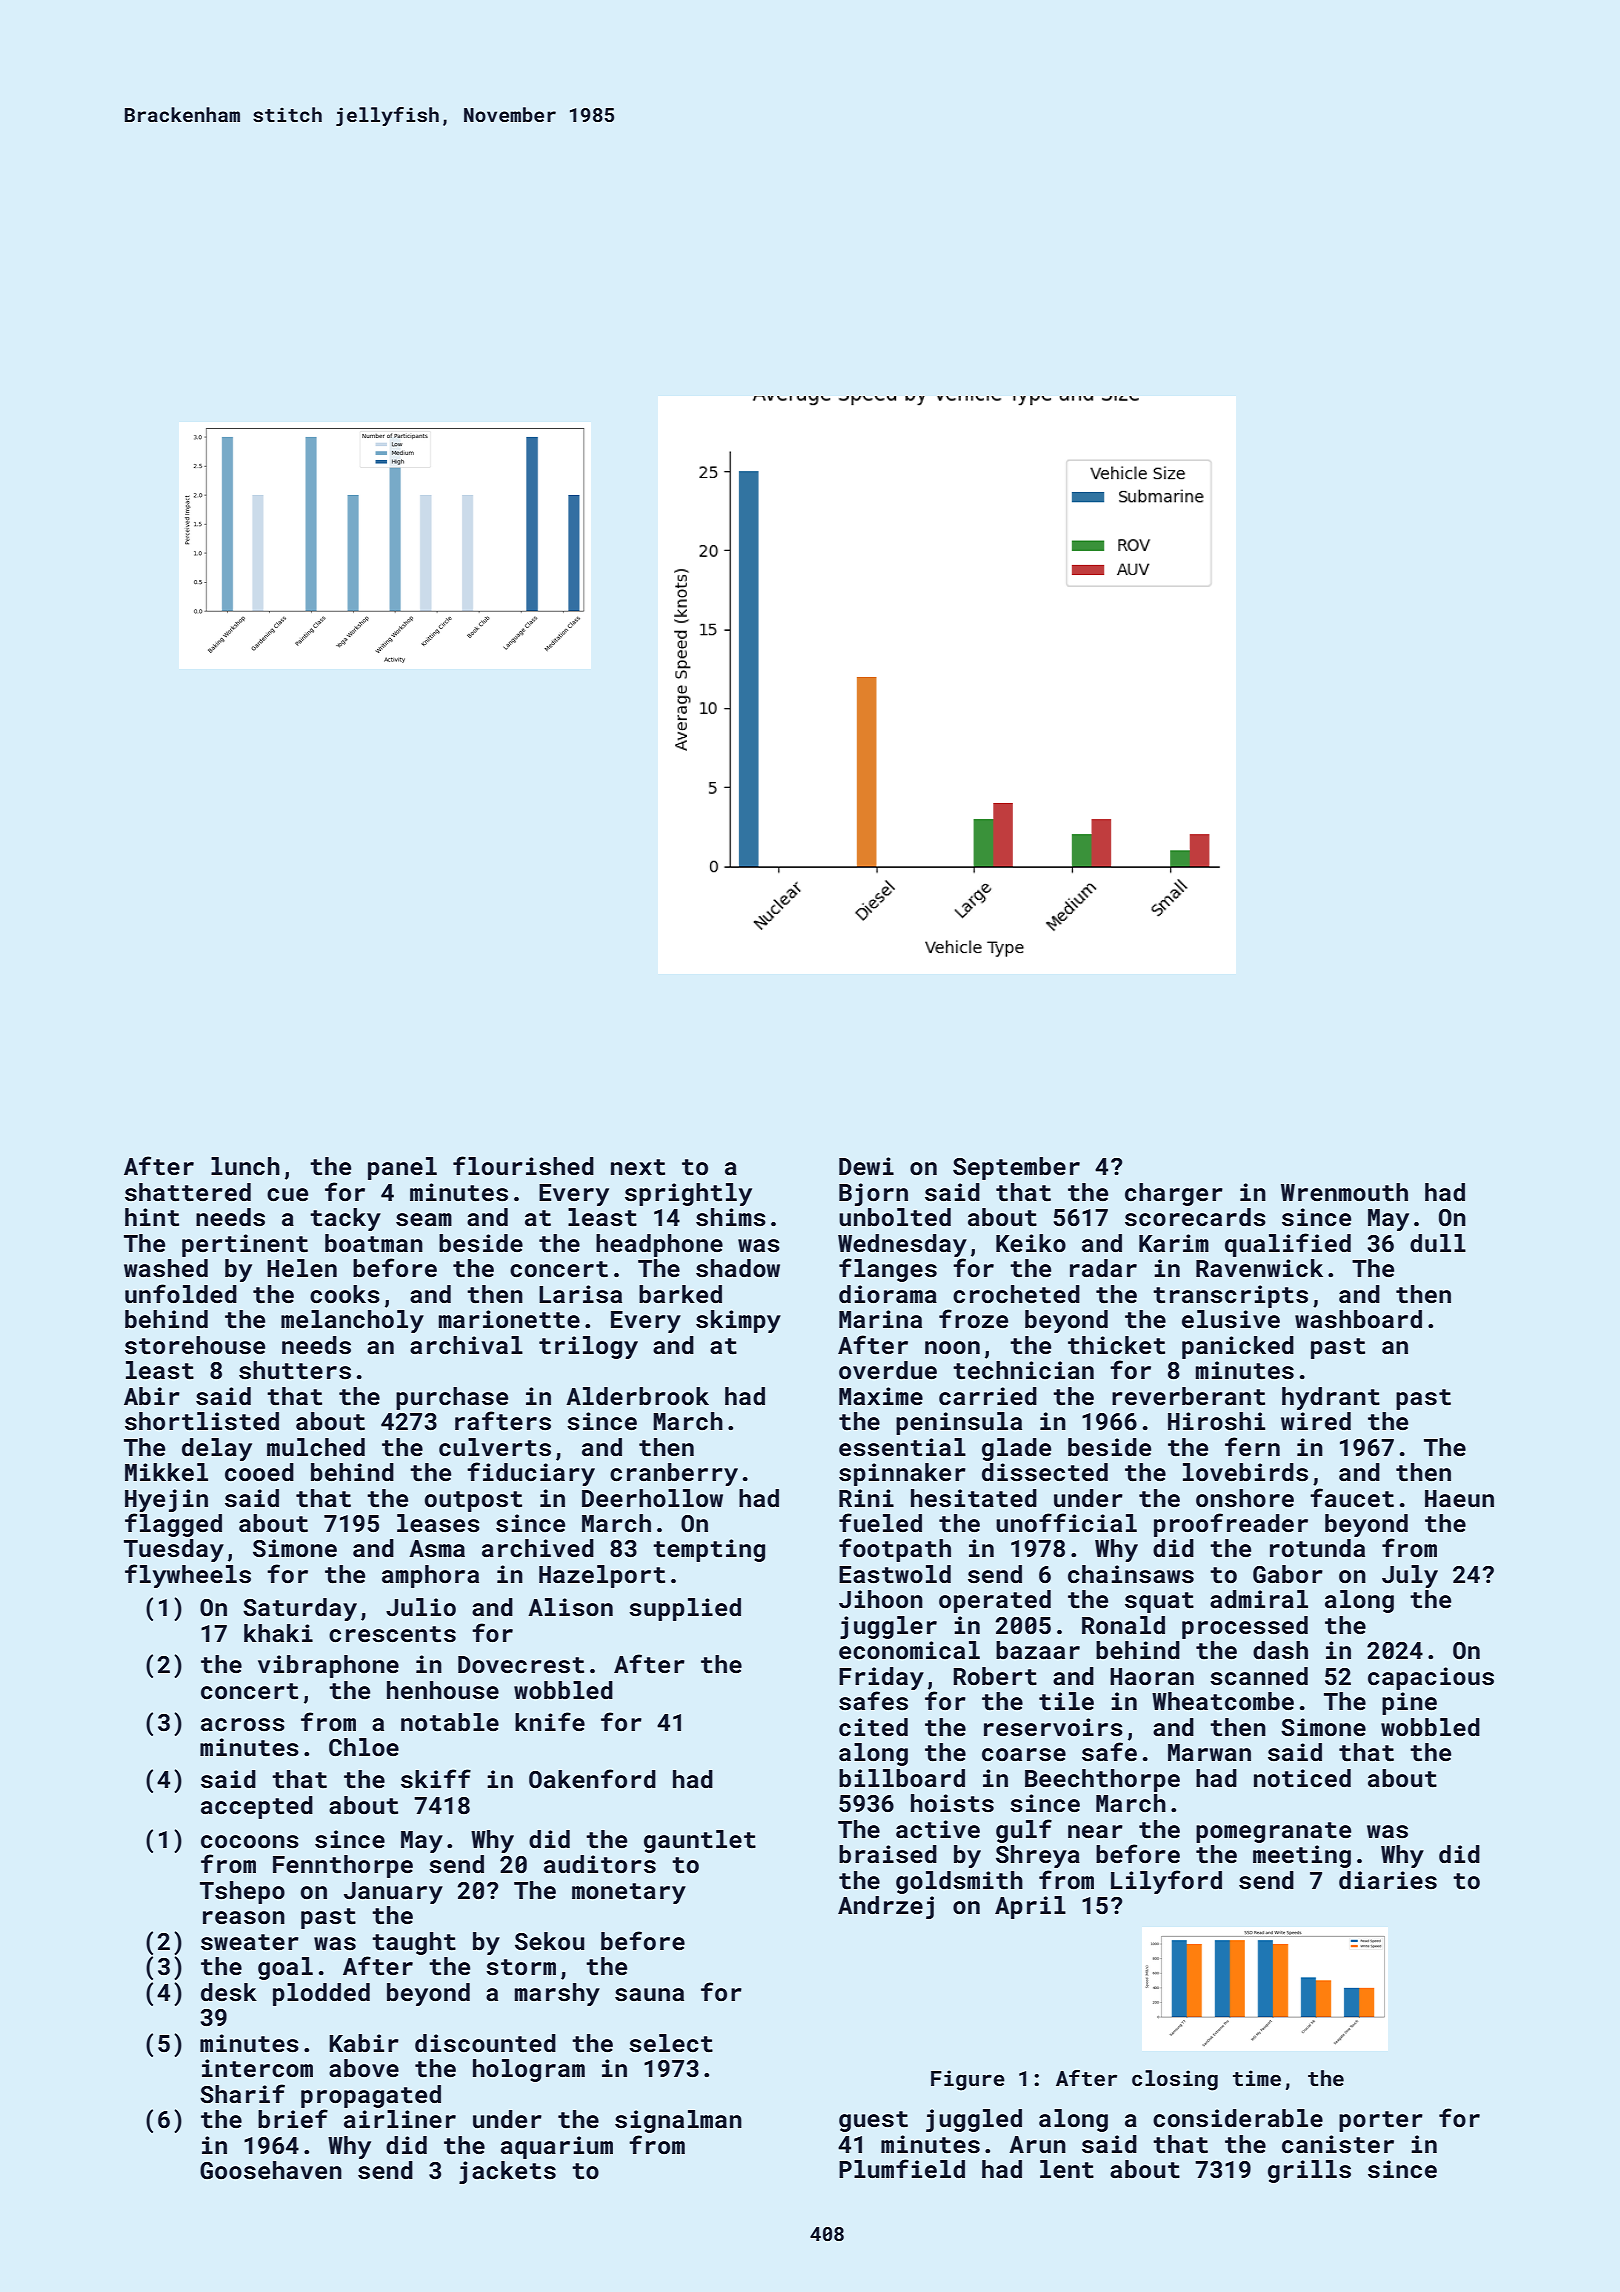 Image resolution: width=1620 pixels, height=2292 pixels. What do you see at coordinates (671, 2043) in the screenshot?
I see `select` at bounding box center [671, 2043].
